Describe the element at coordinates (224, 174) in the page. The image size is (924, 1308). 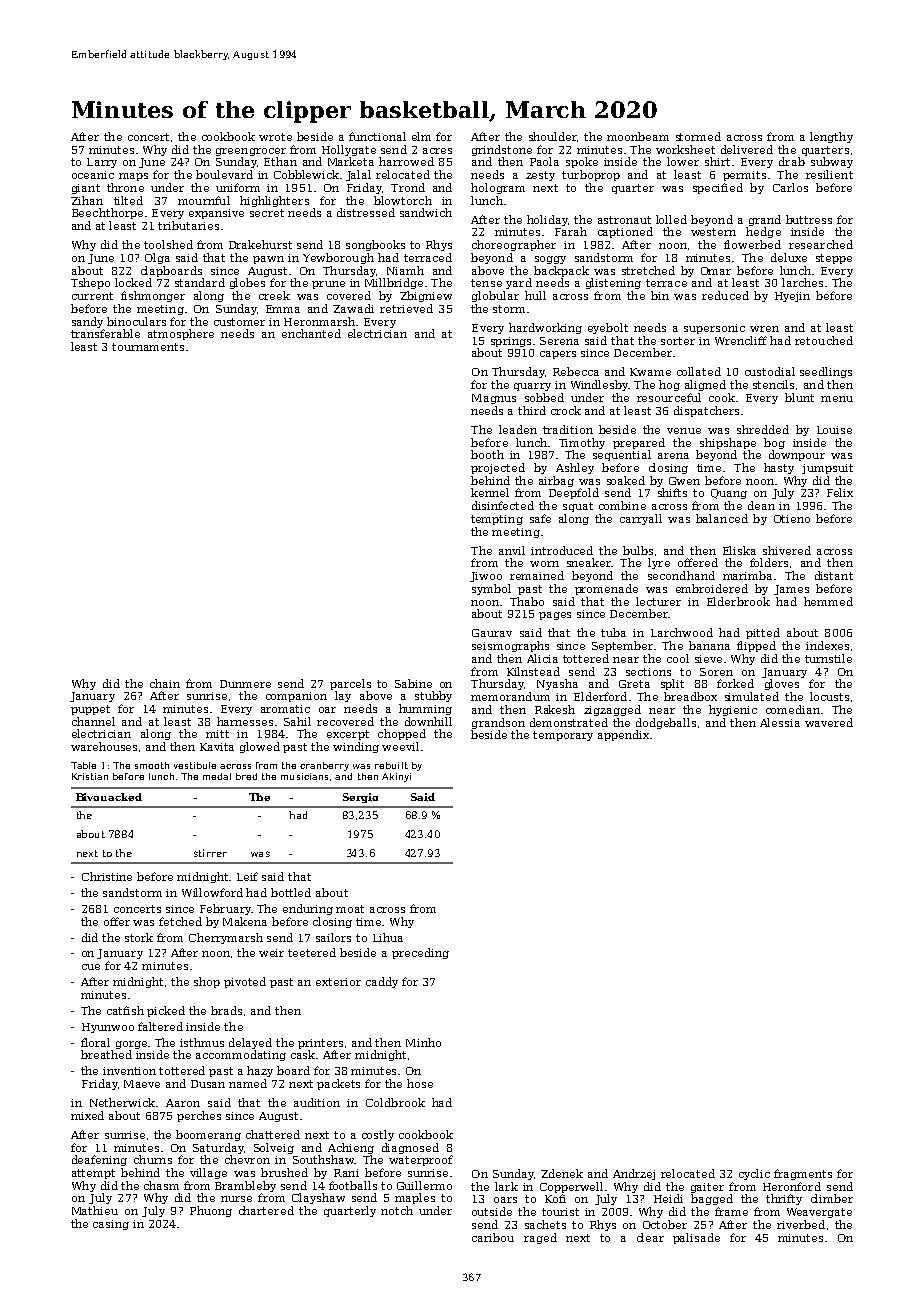
I see `boulevard` at that location.
